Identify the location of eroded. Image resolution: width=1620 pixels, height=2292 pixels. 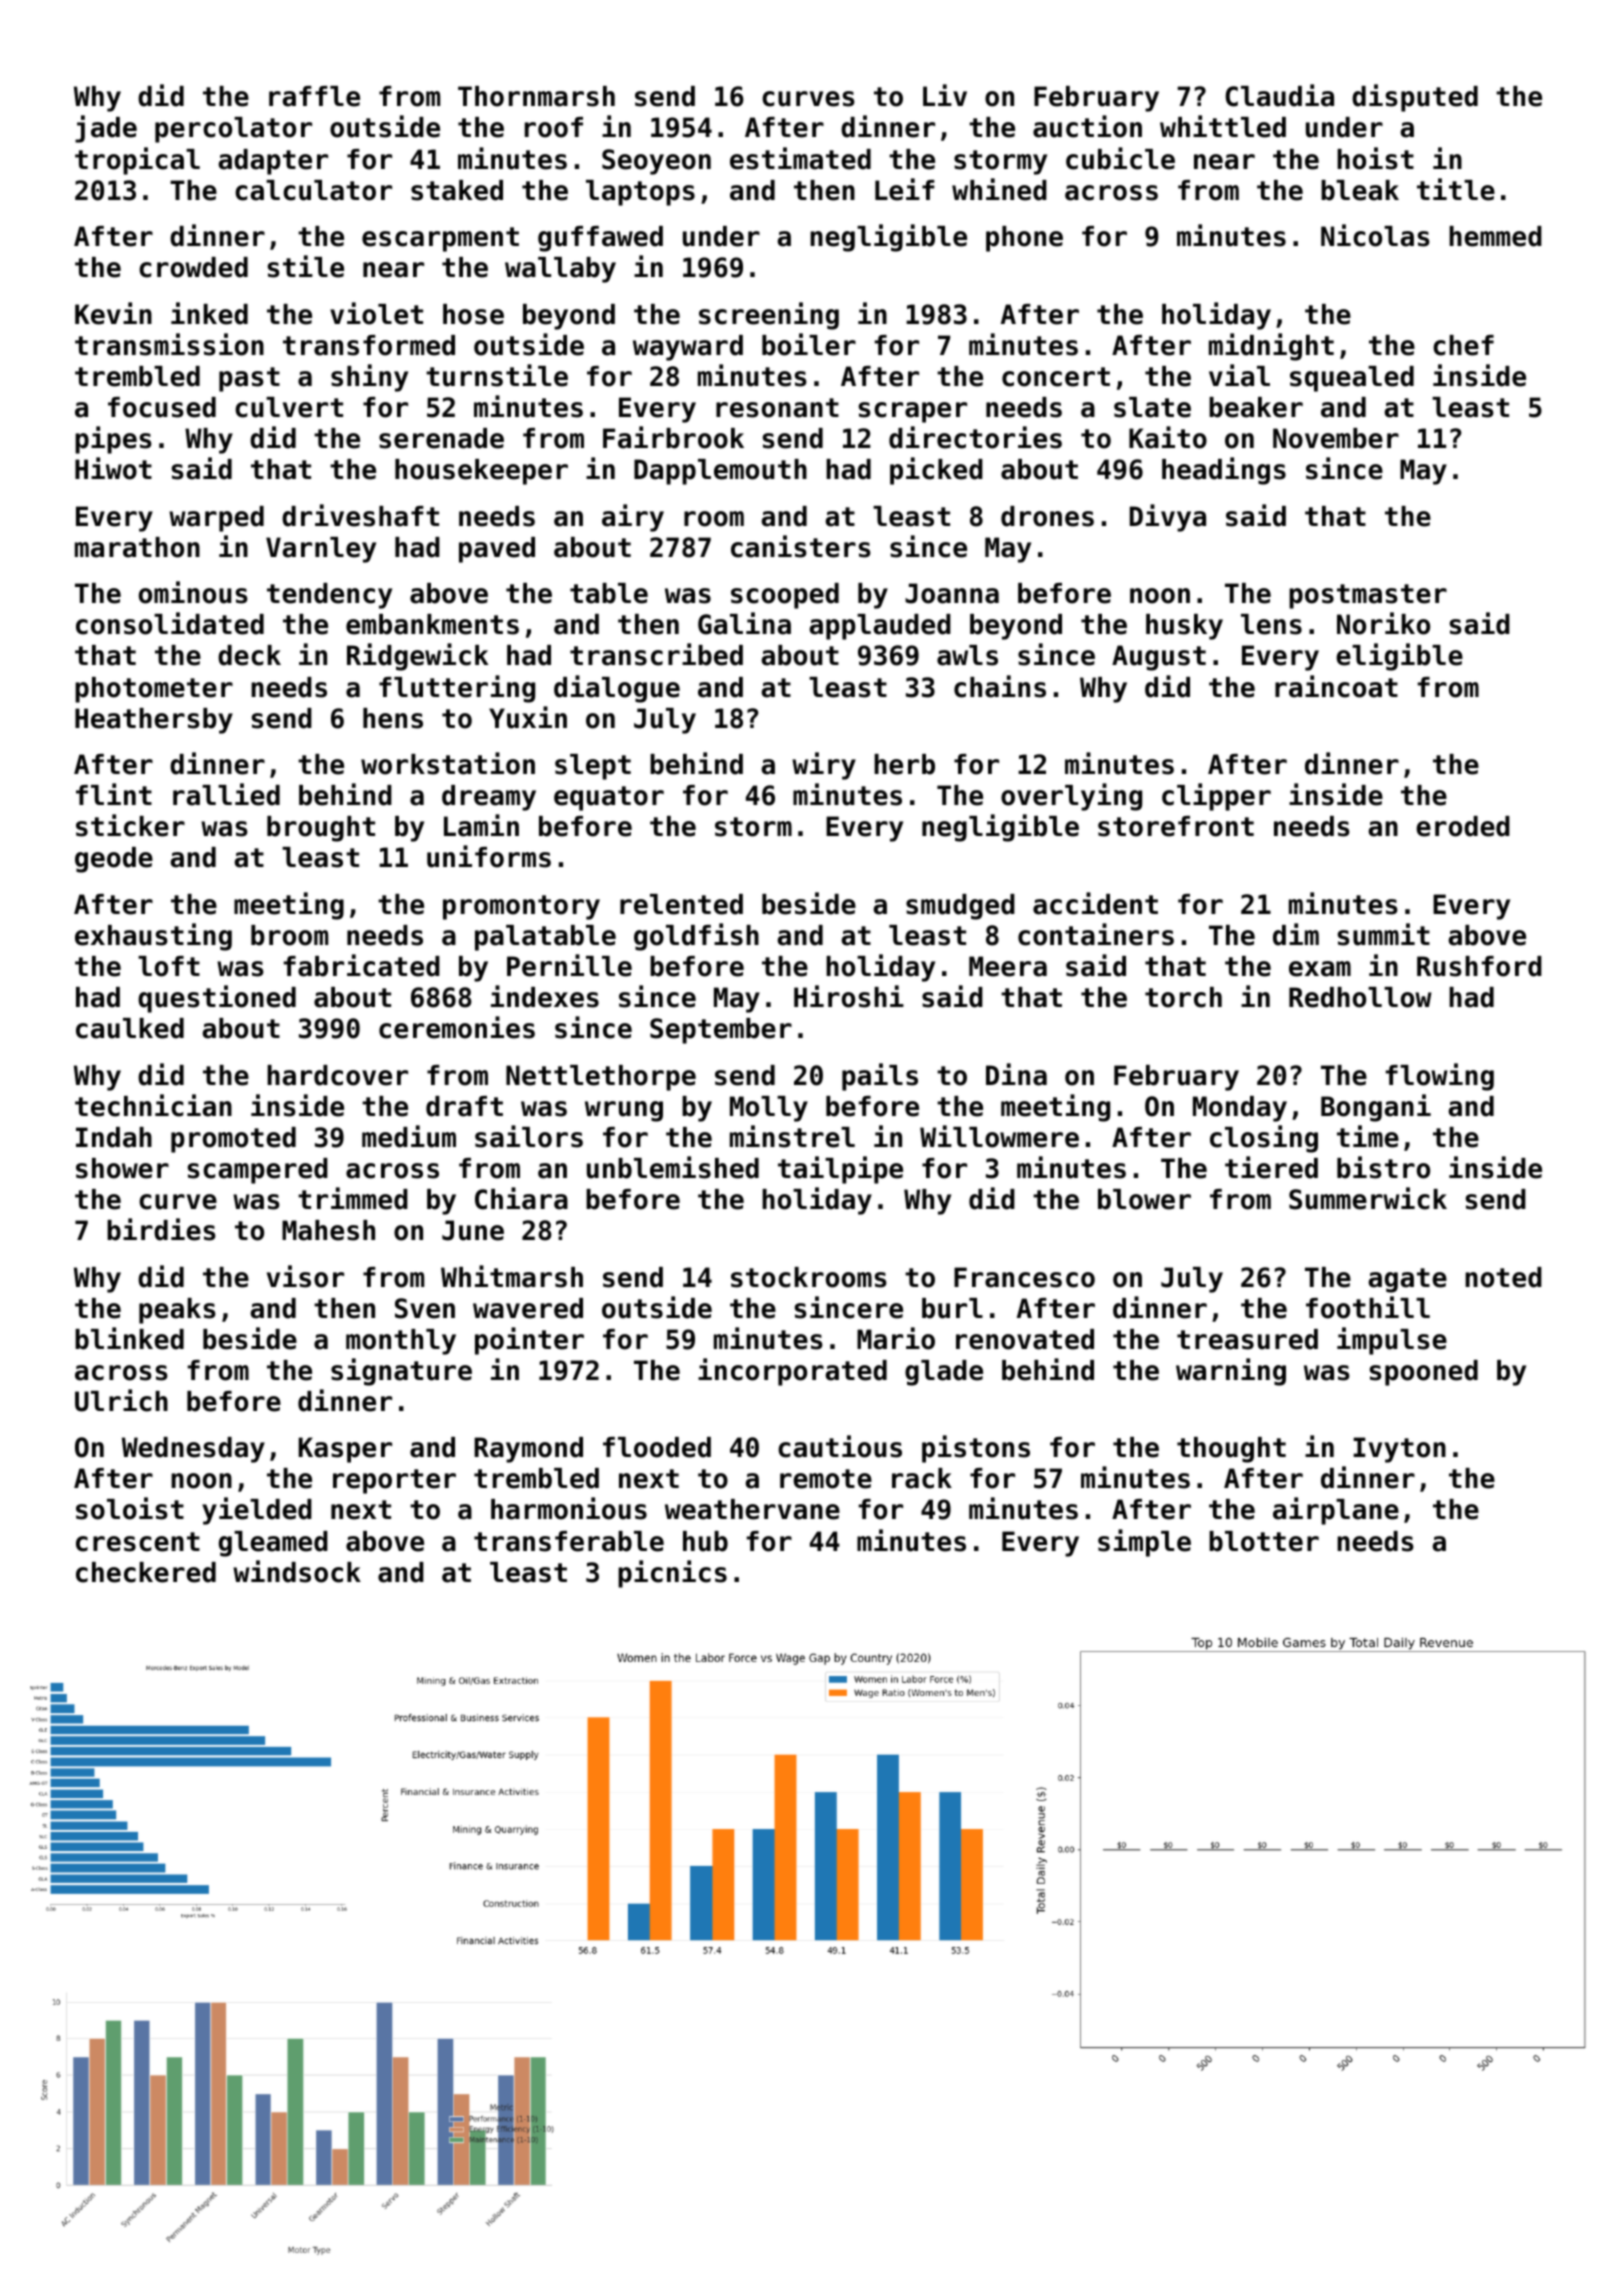
(1463, 826).
